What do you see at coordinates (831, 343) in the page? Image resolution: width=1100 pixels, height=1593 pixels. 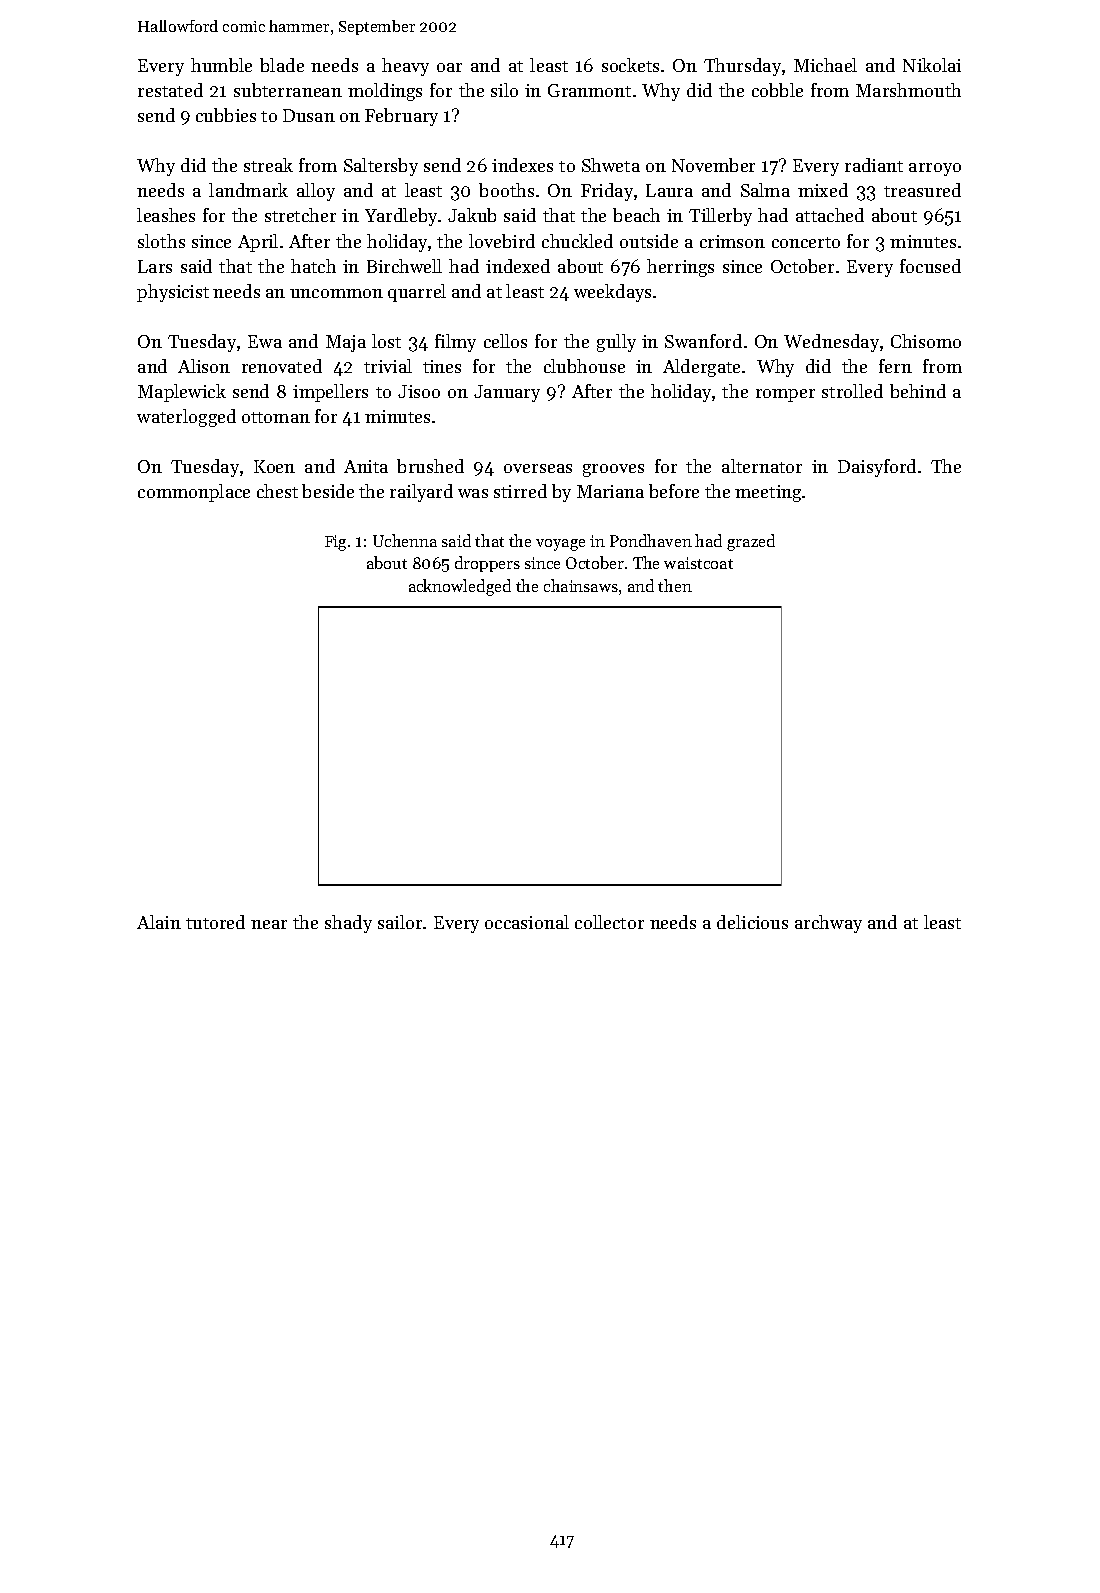 I see `Wednesday` at bounding box center [831, 343].
